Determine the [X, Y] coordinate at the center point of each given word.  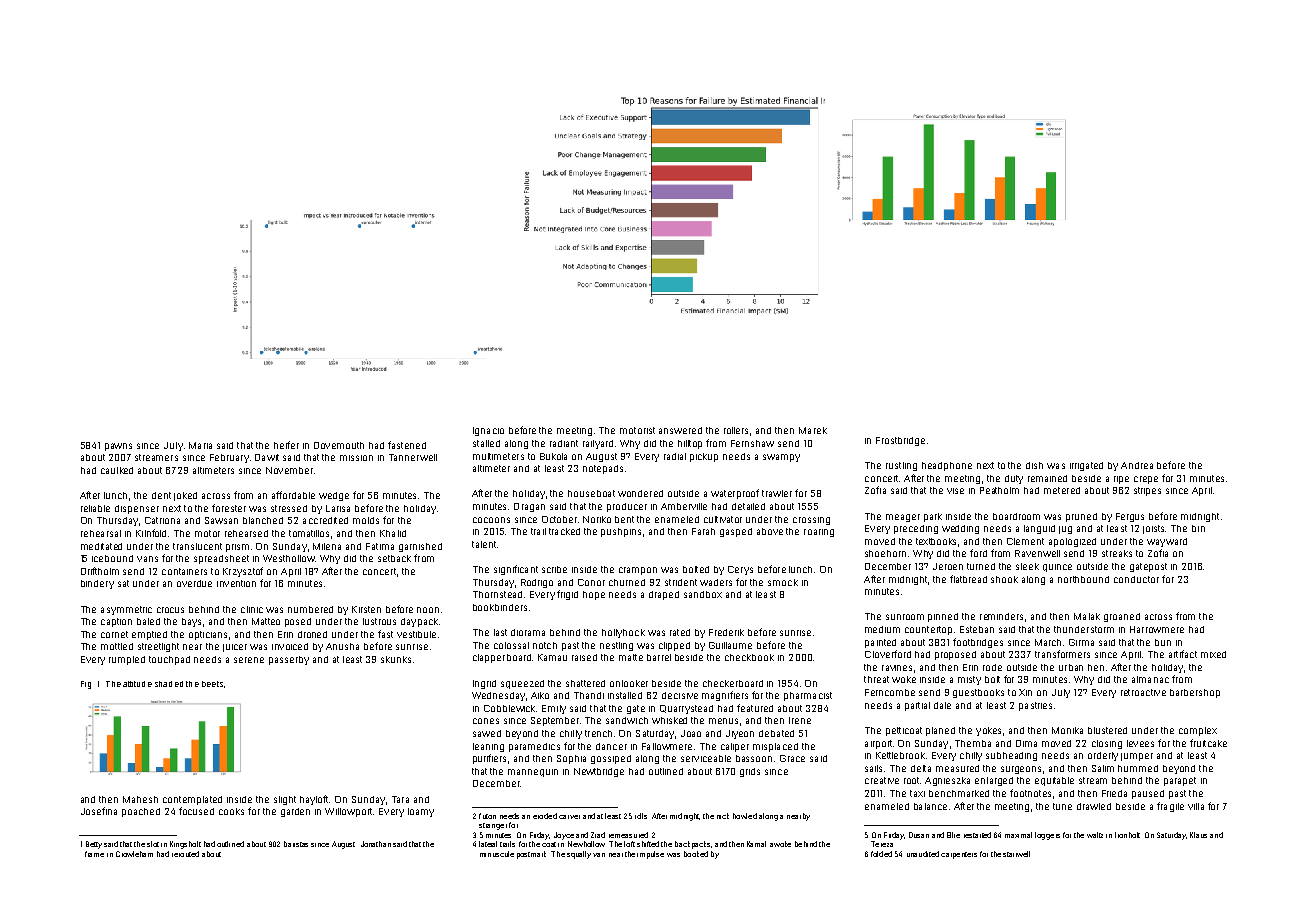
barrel [659, 657]
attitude [137, 684]
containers [184, 571]
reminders [1001, 616]
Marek [813, 430]
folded [881, 854]
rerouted [185, 854]
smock [783, 582]
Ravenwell [1037, 553]
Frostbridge [900, 441]
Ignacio [488, 431]
